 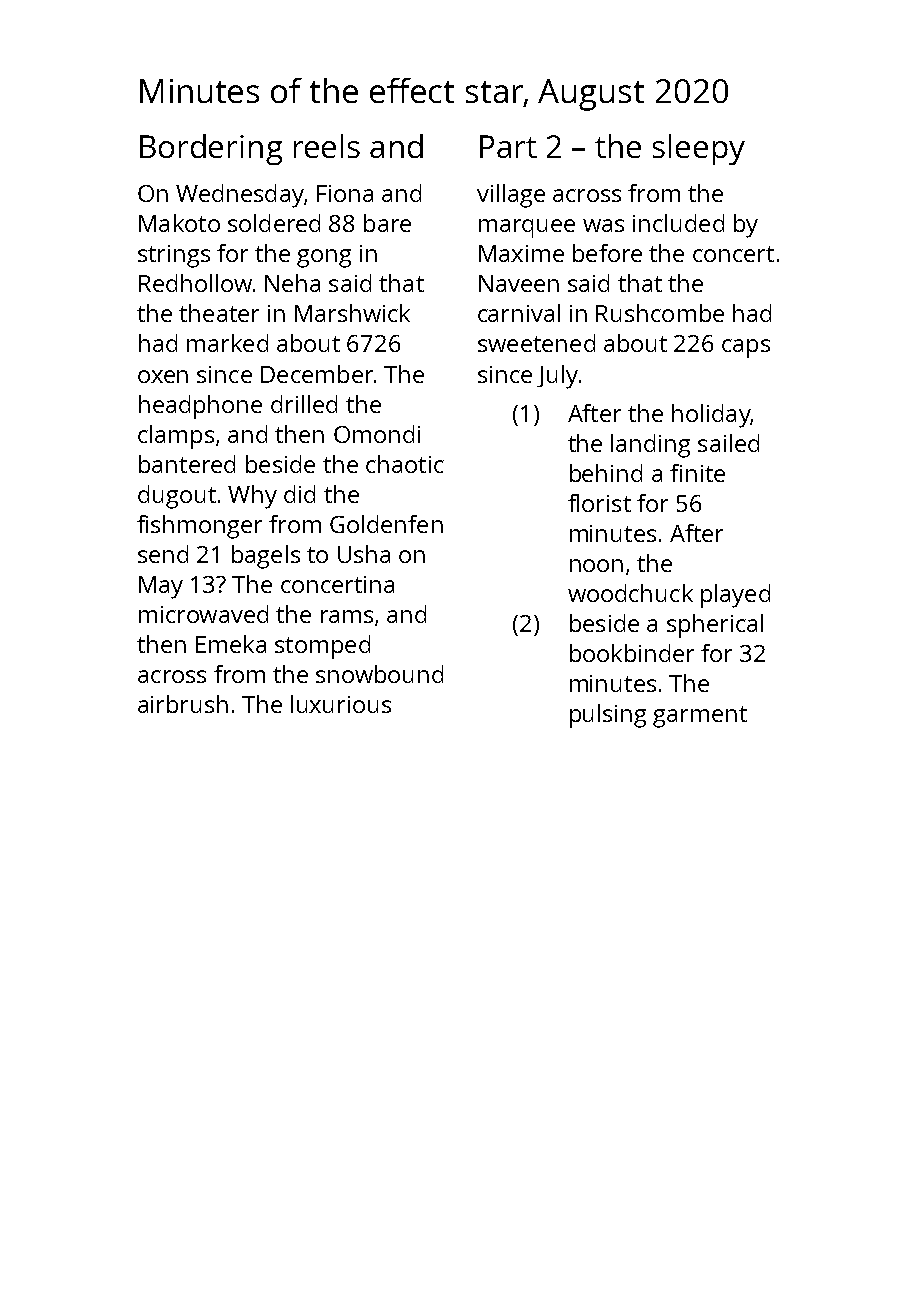 What do you see at coordinates (211, 149) in the screenshot?
I see `Bordering` at bounding box center [211, 149].
